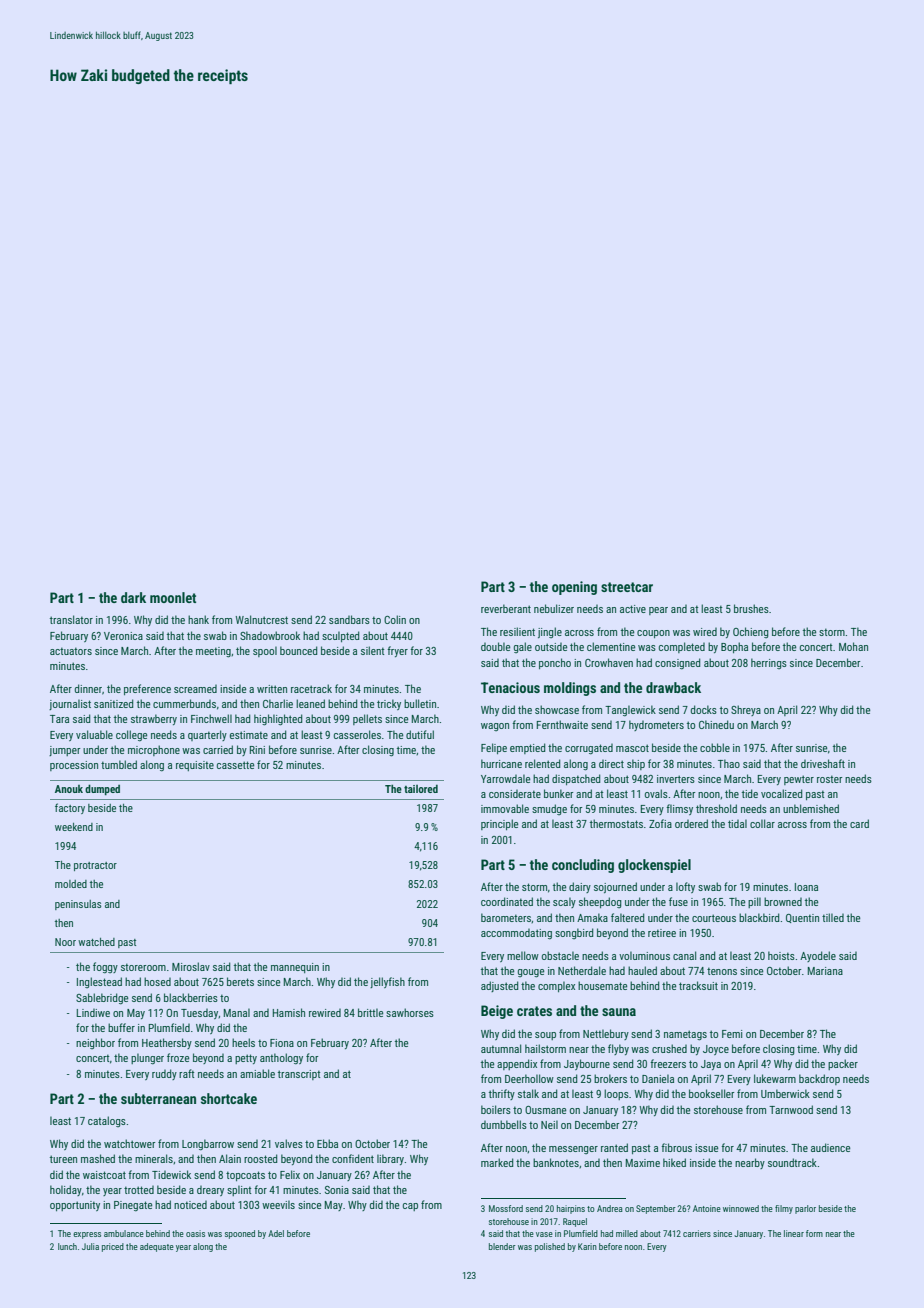 The image size is (924, 1308). What do you see at coordinates (93, 1013) in the document?
I see `Lindiwe` at bounding box center [93, 1013].
